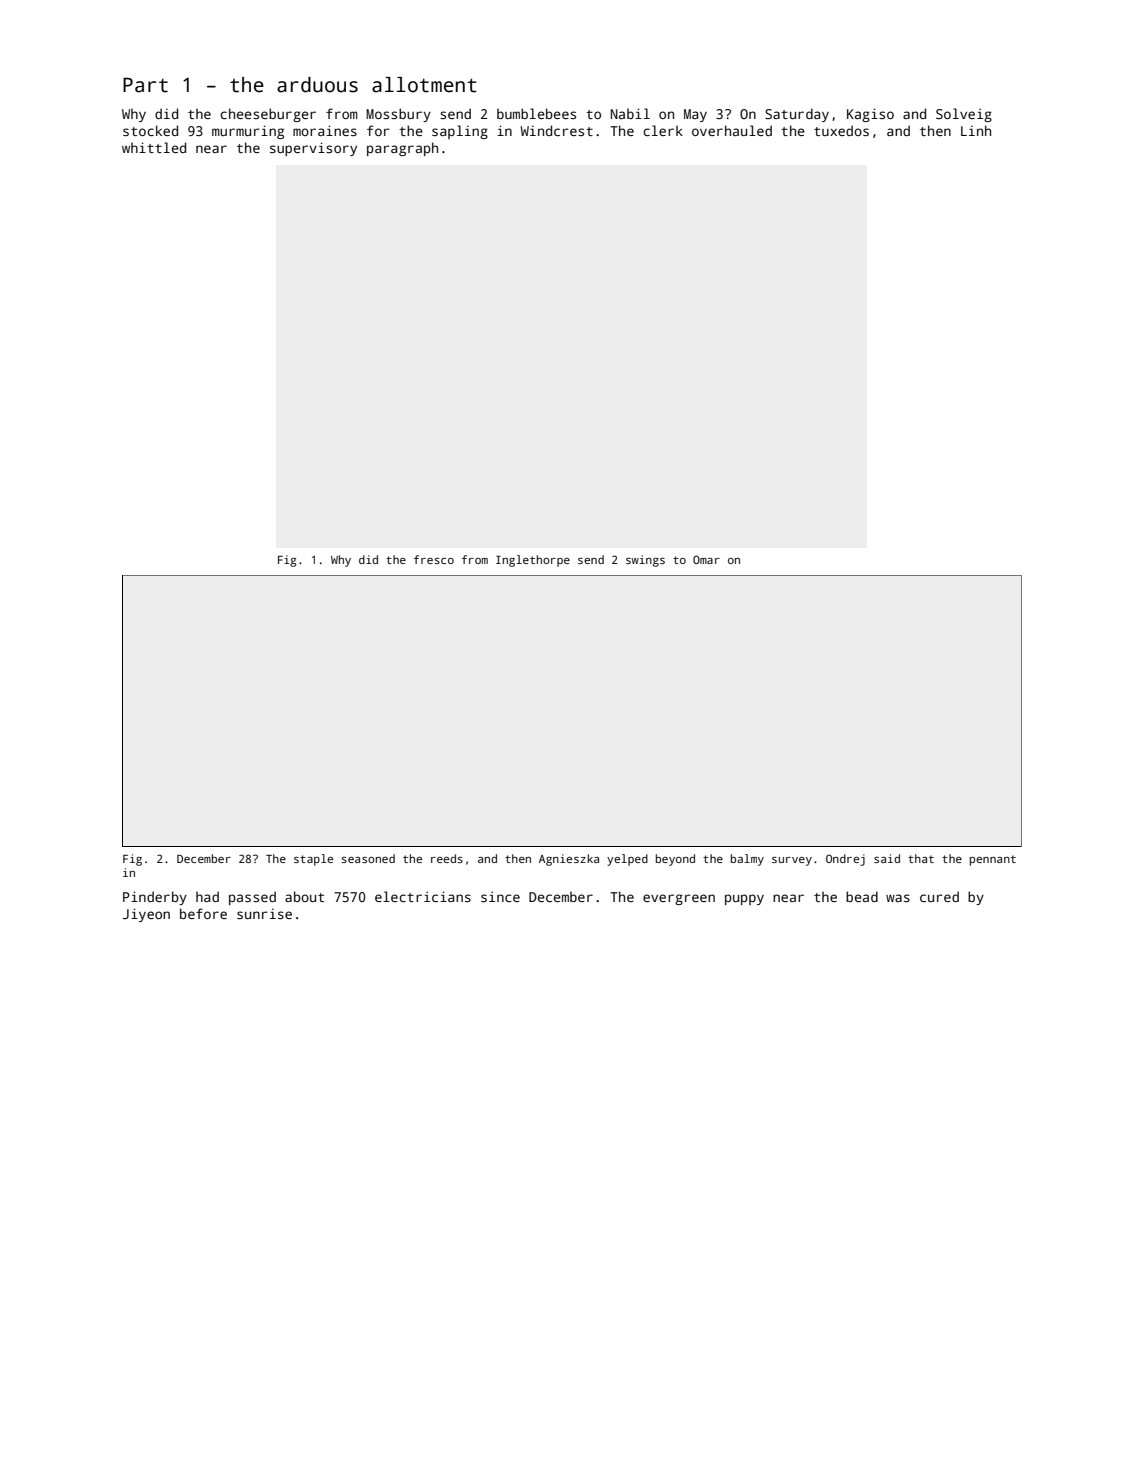 The height and width of the page is (1481, 1144). Describe the element at coordinates (146, 915) in the page. I see `Jiyeon` at that location.
